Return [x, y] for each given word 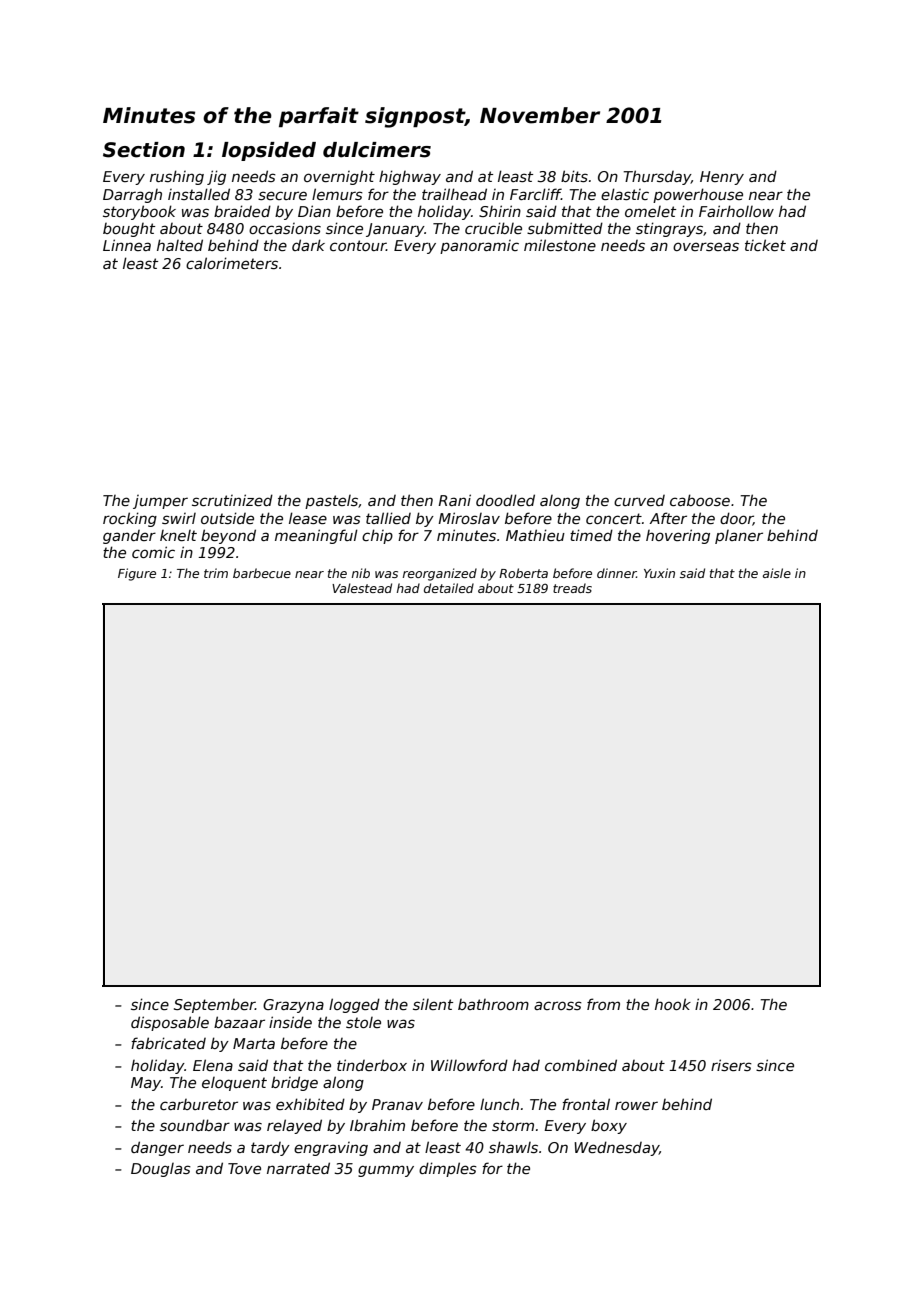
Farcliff [535, 194]
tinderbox [372, 1065]
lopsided [269, 151]
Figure [137, 574]
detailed [449, 588]
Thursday [657, 177]
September [214, 1006]
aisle [777, 573]
